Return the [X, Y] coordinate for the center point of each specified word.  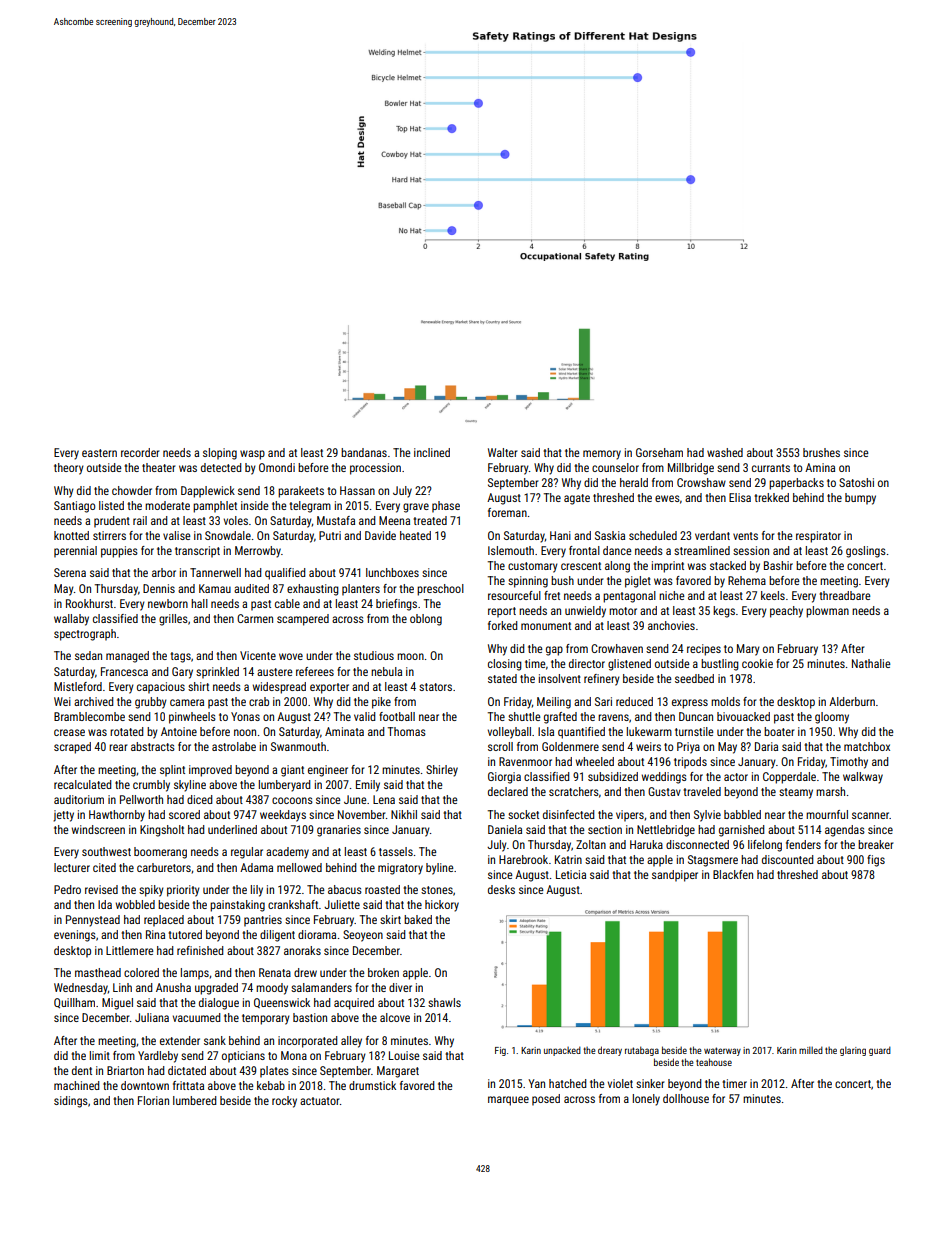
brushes [821, 452]
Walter [502, 452]
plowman [827, 612]
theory [69, 469]
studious [374, 655]
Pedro [67, 889]
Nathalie [871, 663]
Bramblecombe [89, 716]
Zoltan [591, 844]
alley [351, 1042]
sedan [88, 655]
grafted [560, 718]
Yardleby [158, 1057]
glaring [853, 1051]
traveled [702, 791]
